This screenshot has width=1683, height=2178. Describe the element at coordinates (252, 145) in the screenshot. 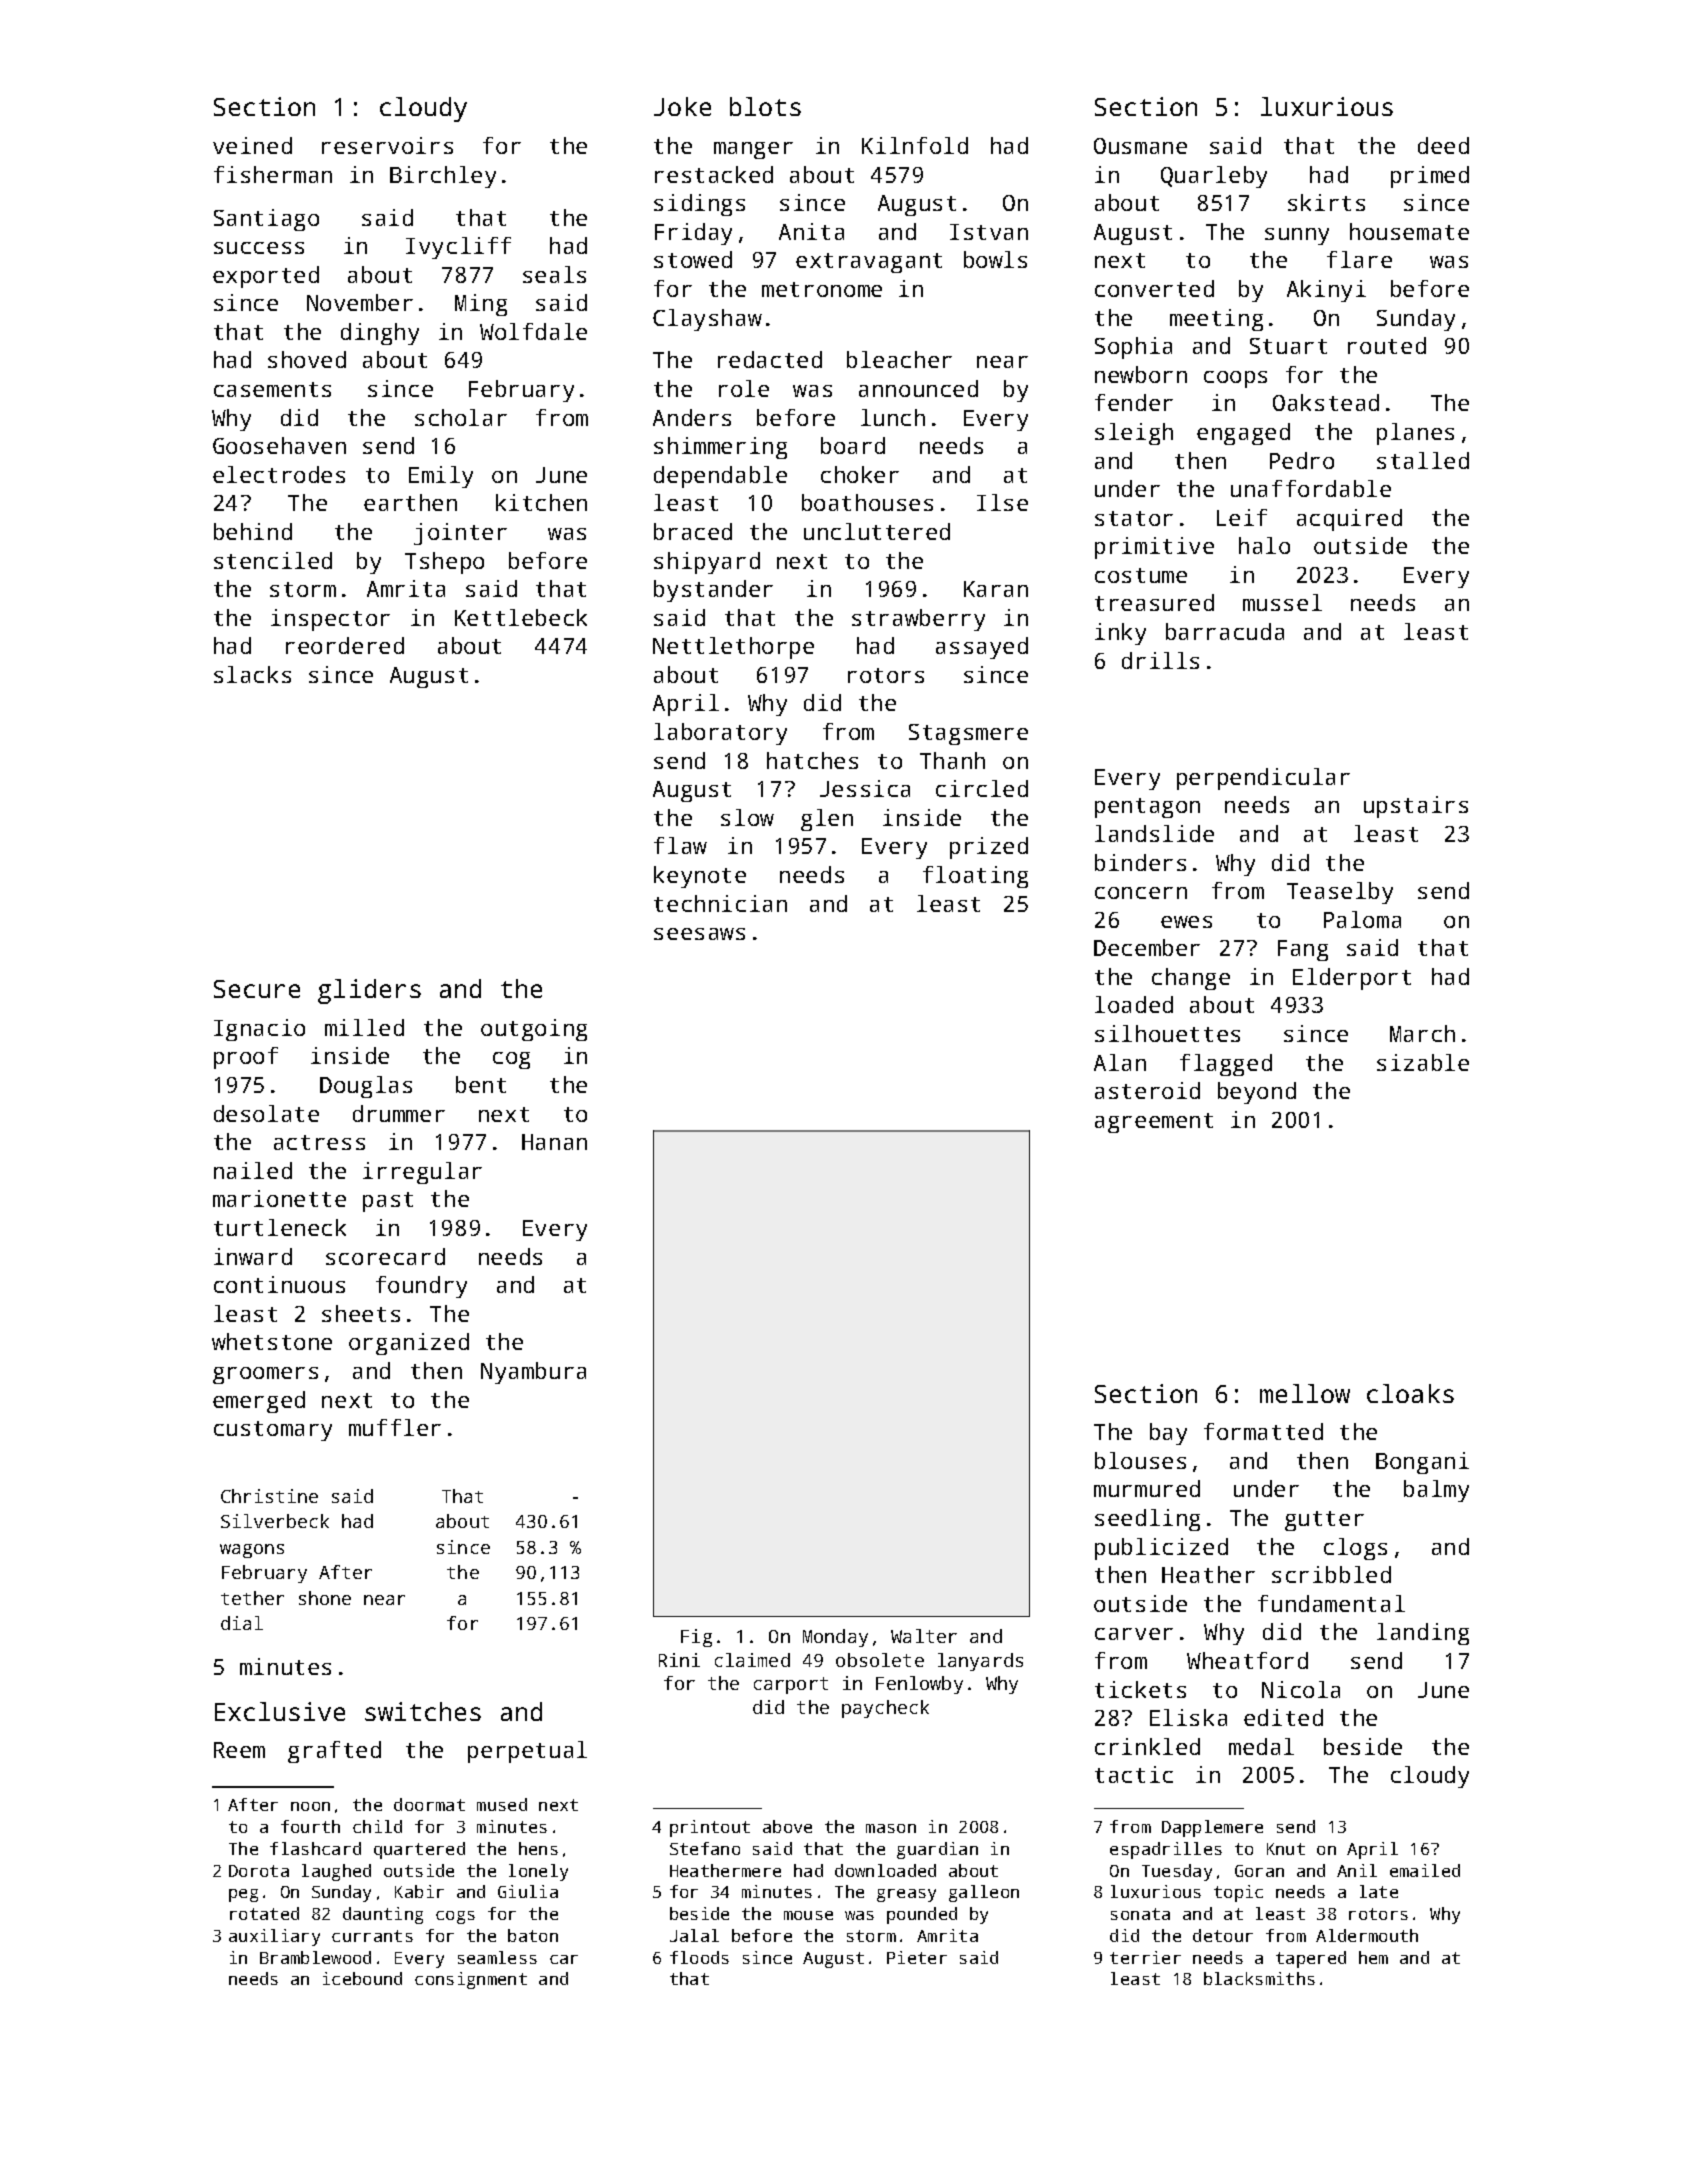

I see `veined` at that location.
